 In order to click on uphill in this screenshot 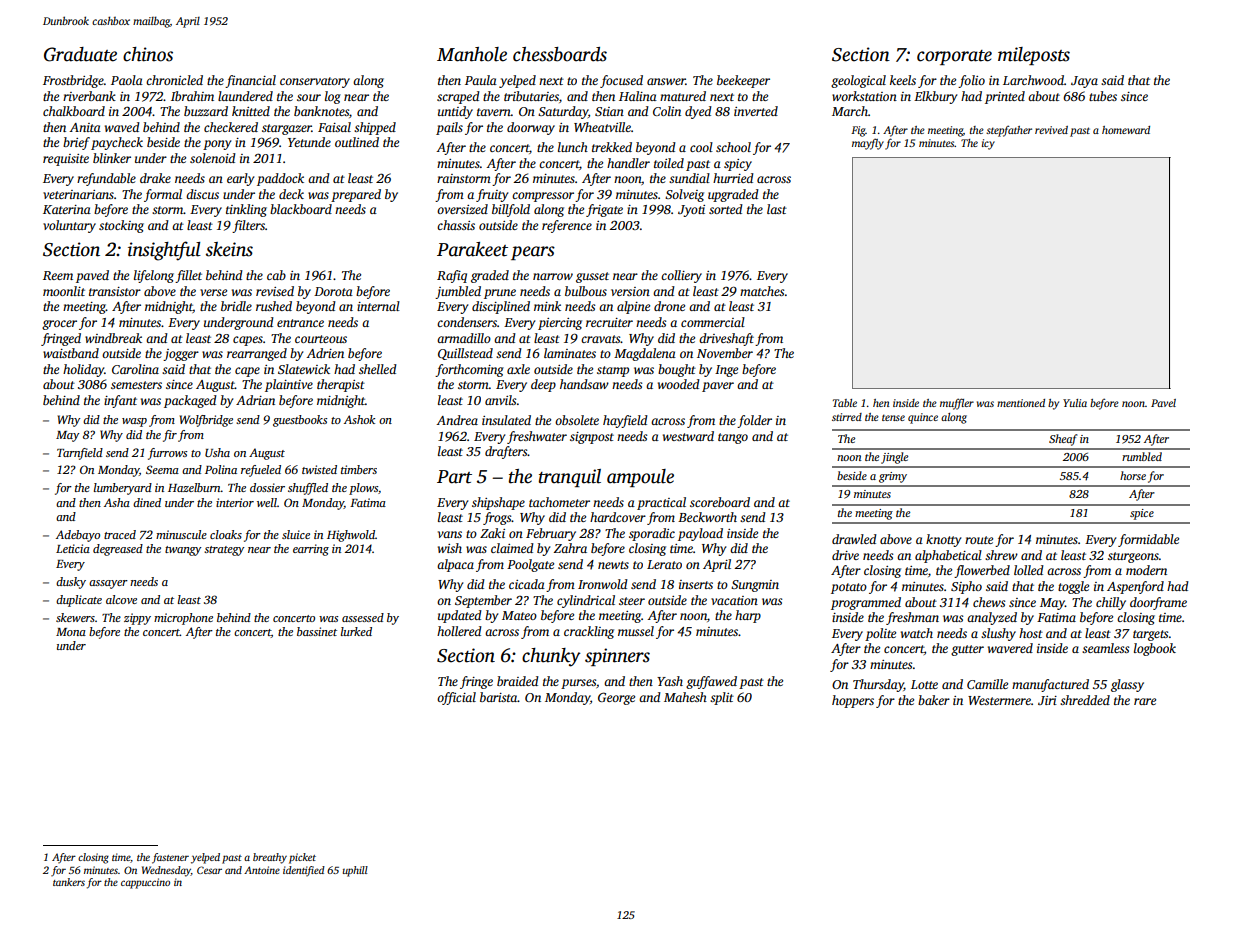, I will do `click(355, 871)`.
